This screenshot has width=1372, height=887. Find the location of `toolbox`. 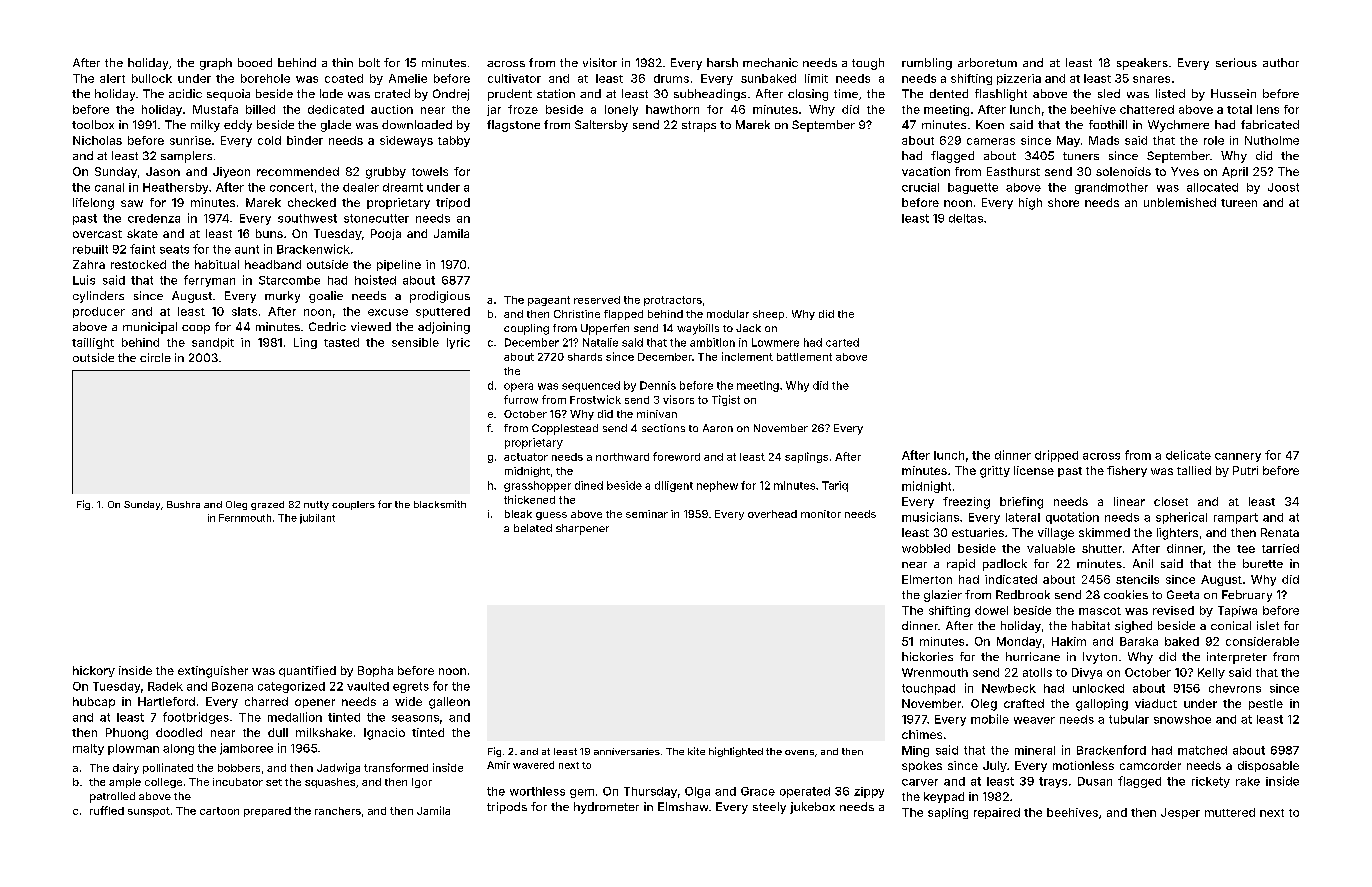

toolbox is located at coordinates (93, 124).
